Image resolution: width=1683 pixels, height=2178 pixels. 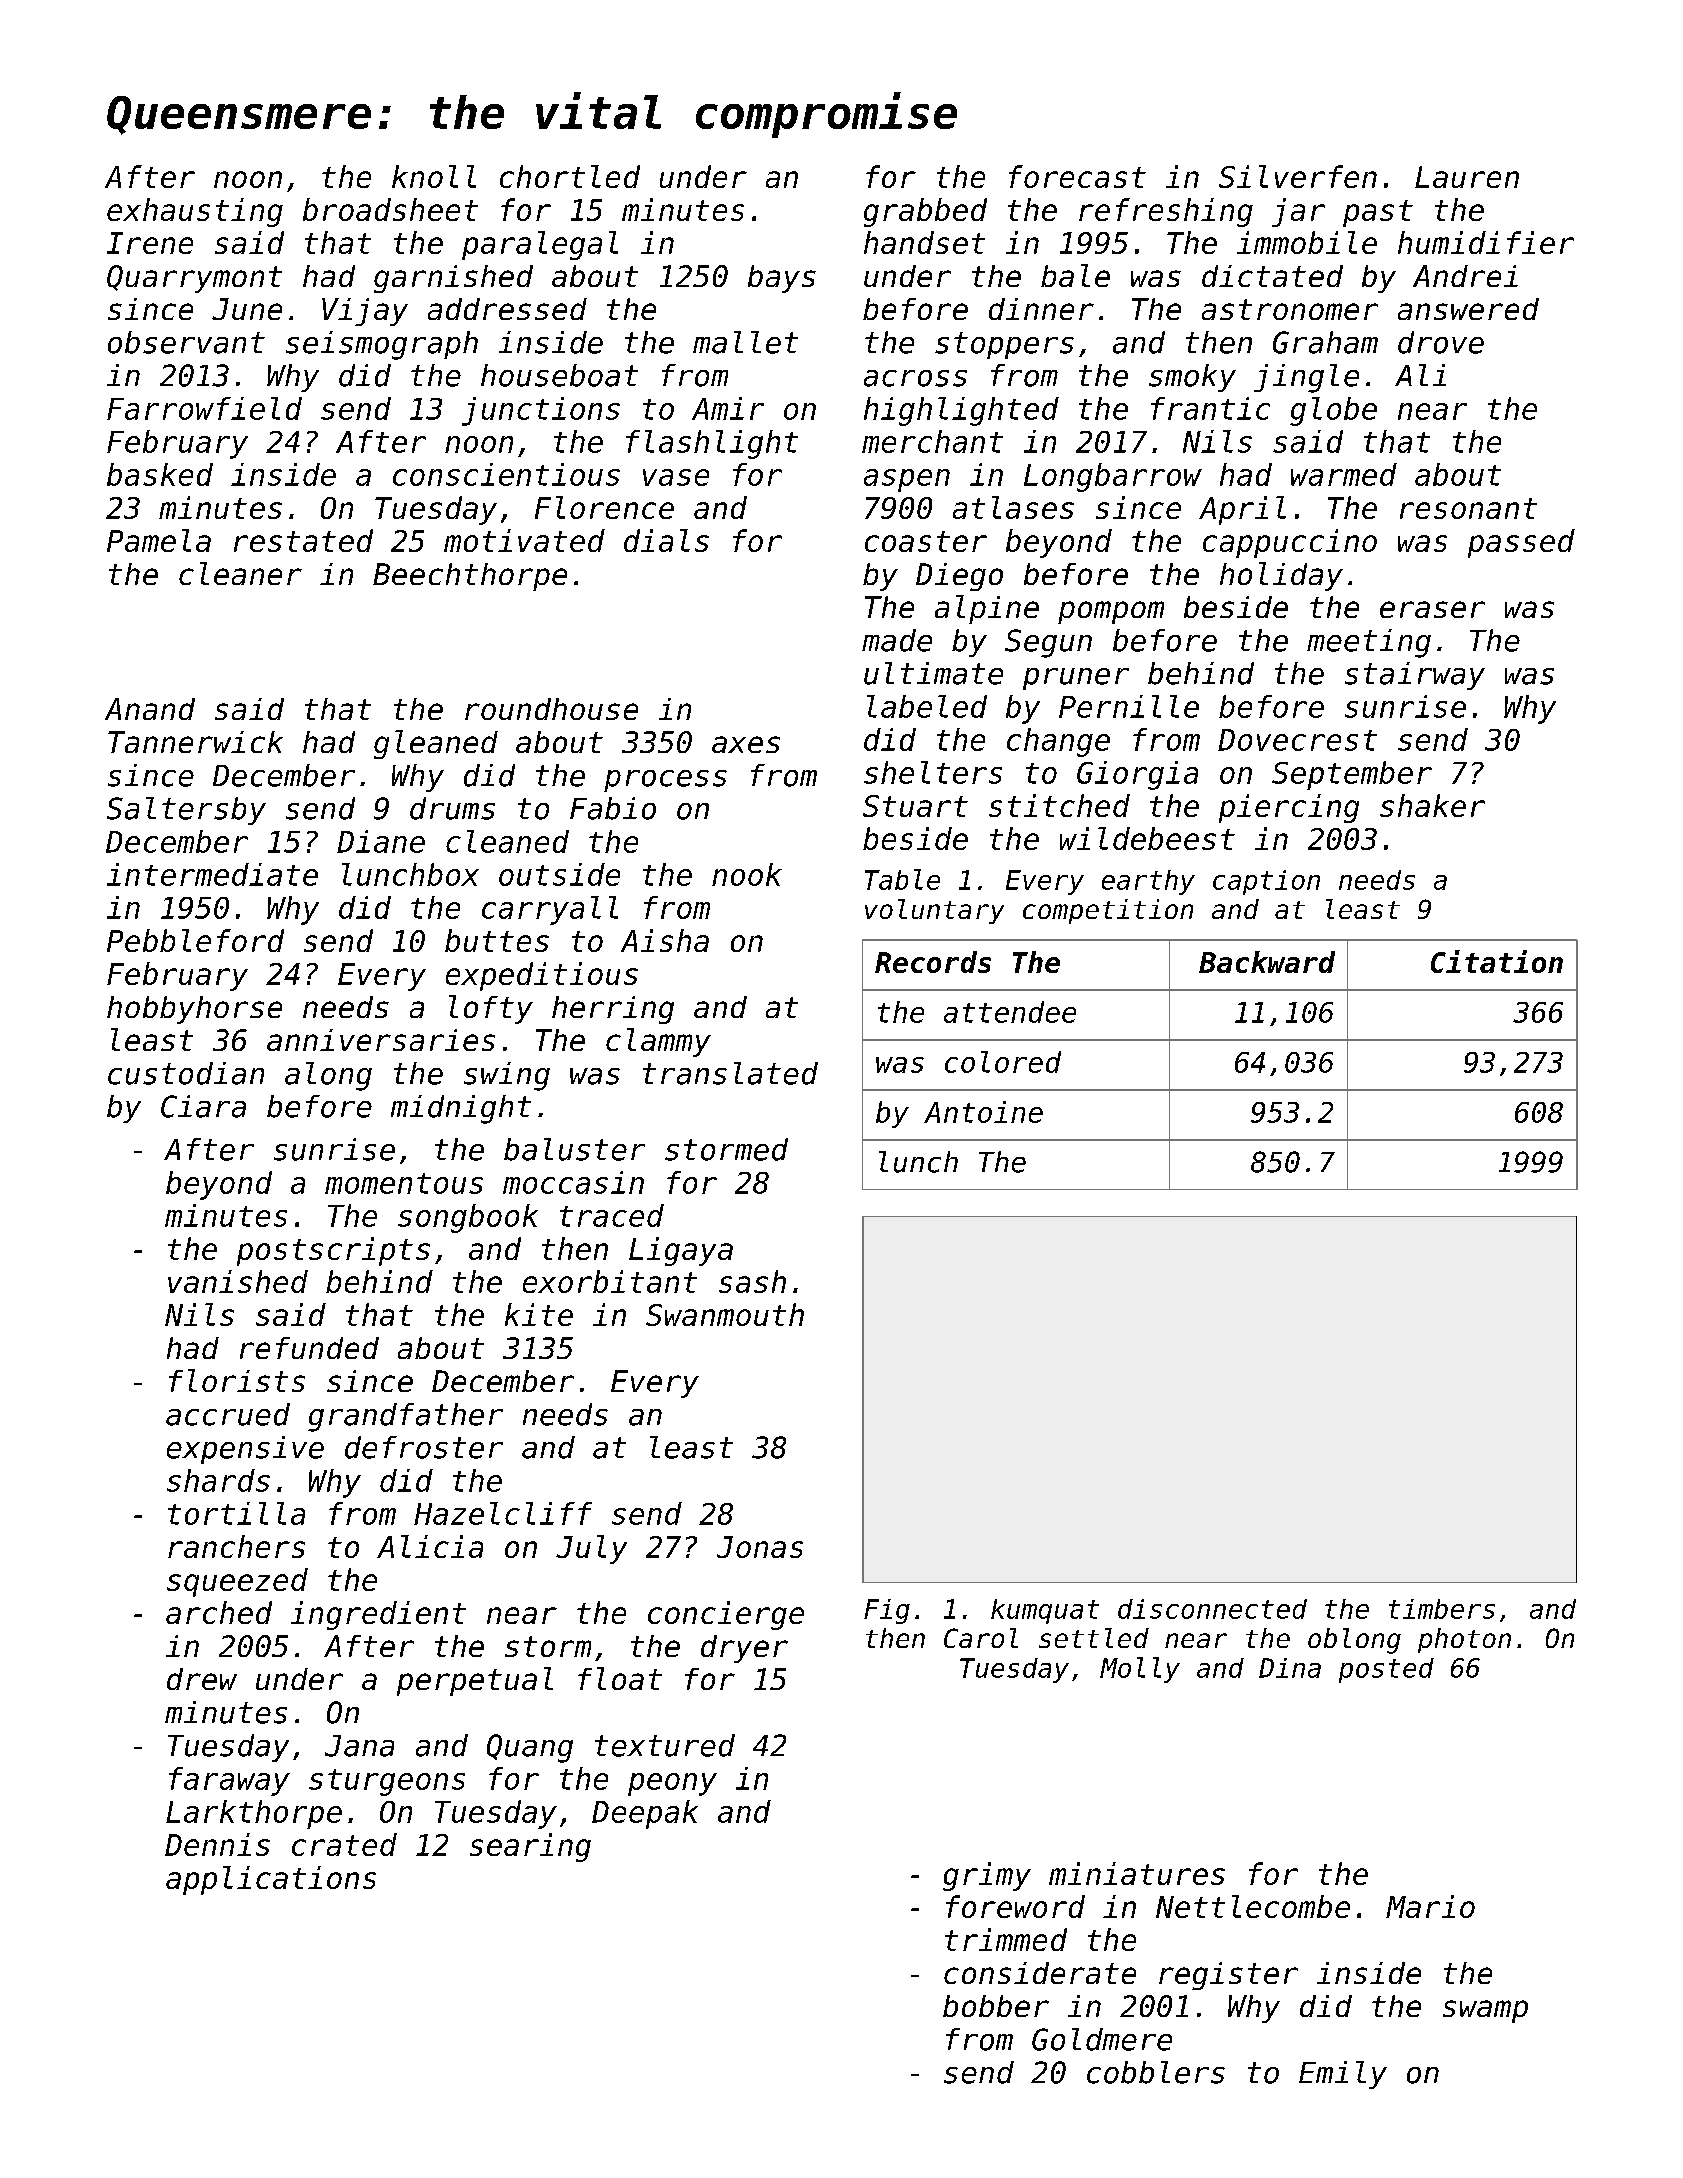 What do you see at coordinates (1077, 176) in the page?
I see `forecast` at bounding box center [1077, 176].
